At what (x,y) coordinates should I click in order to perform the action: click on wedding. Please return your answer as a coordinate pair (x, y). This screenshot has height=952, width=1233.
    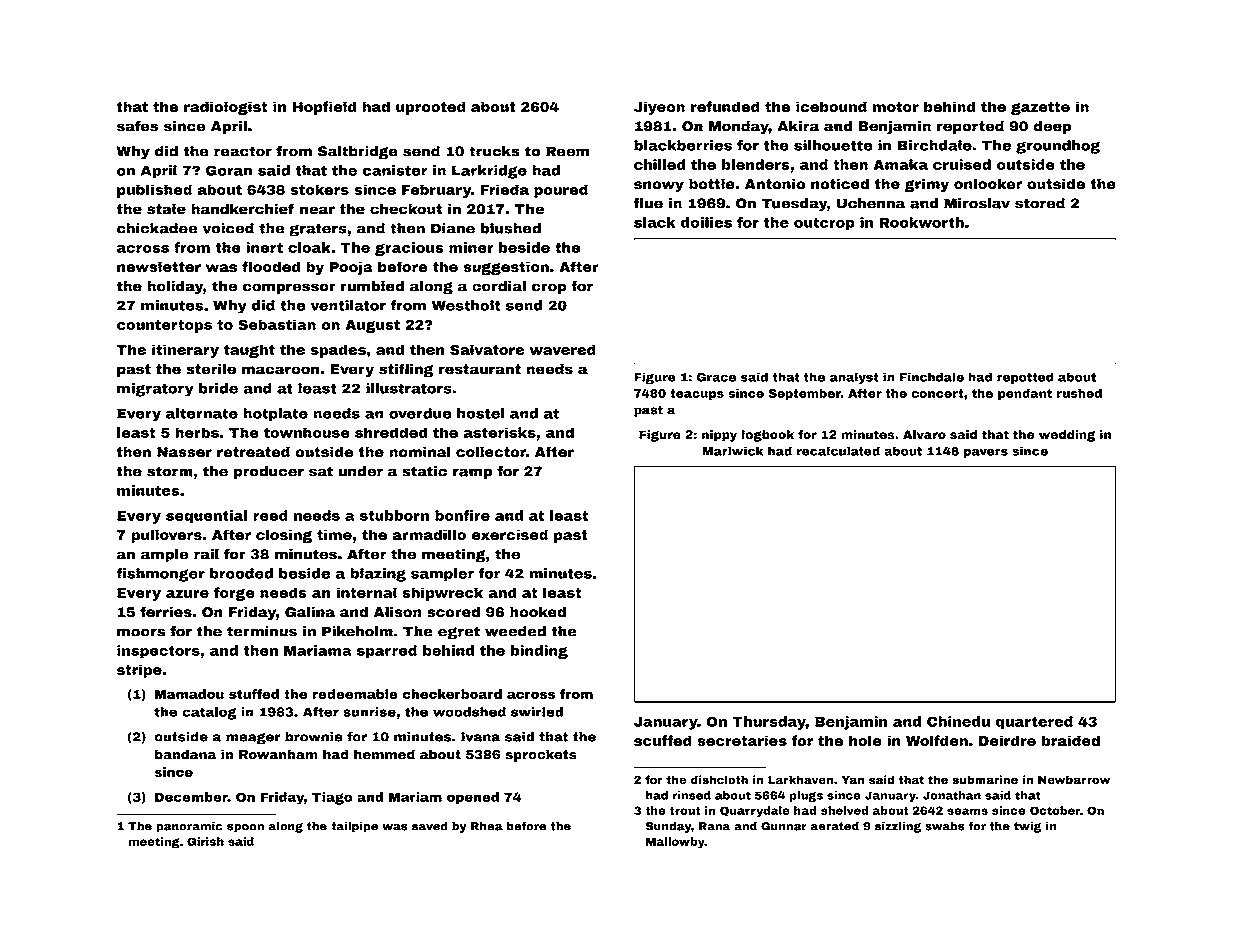
    Looking at the image, I should click on (1067, 436).
